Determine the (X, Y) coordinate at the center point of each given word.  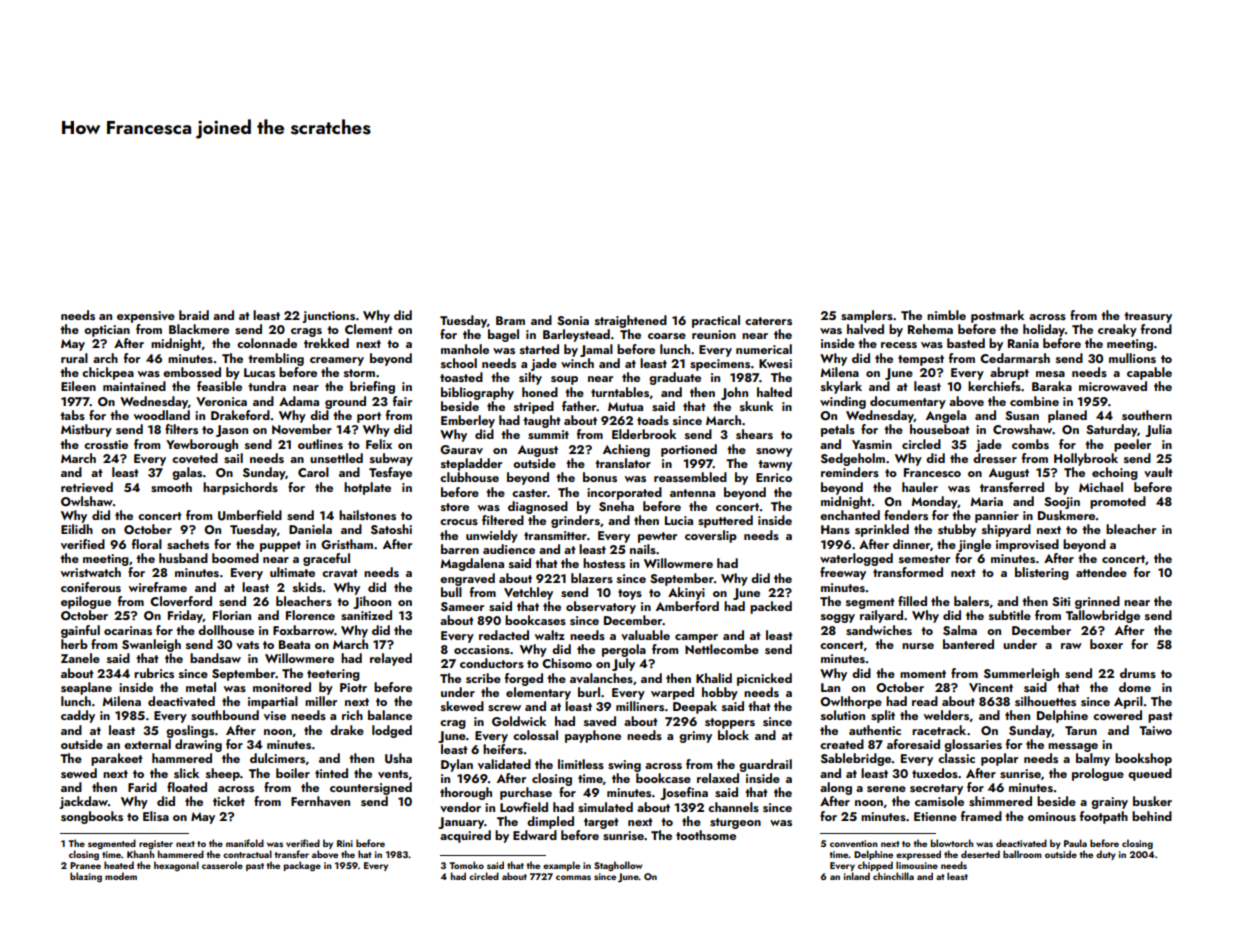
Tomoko (466, 865)
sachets (188, 544)
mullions (1132, 358)
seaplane (86, 688)
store (455, 507)
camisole (939, 801)
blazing (86, 877)
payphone (593, 736)
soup (564, 380)
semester (924, 559)
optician (107, 331)
